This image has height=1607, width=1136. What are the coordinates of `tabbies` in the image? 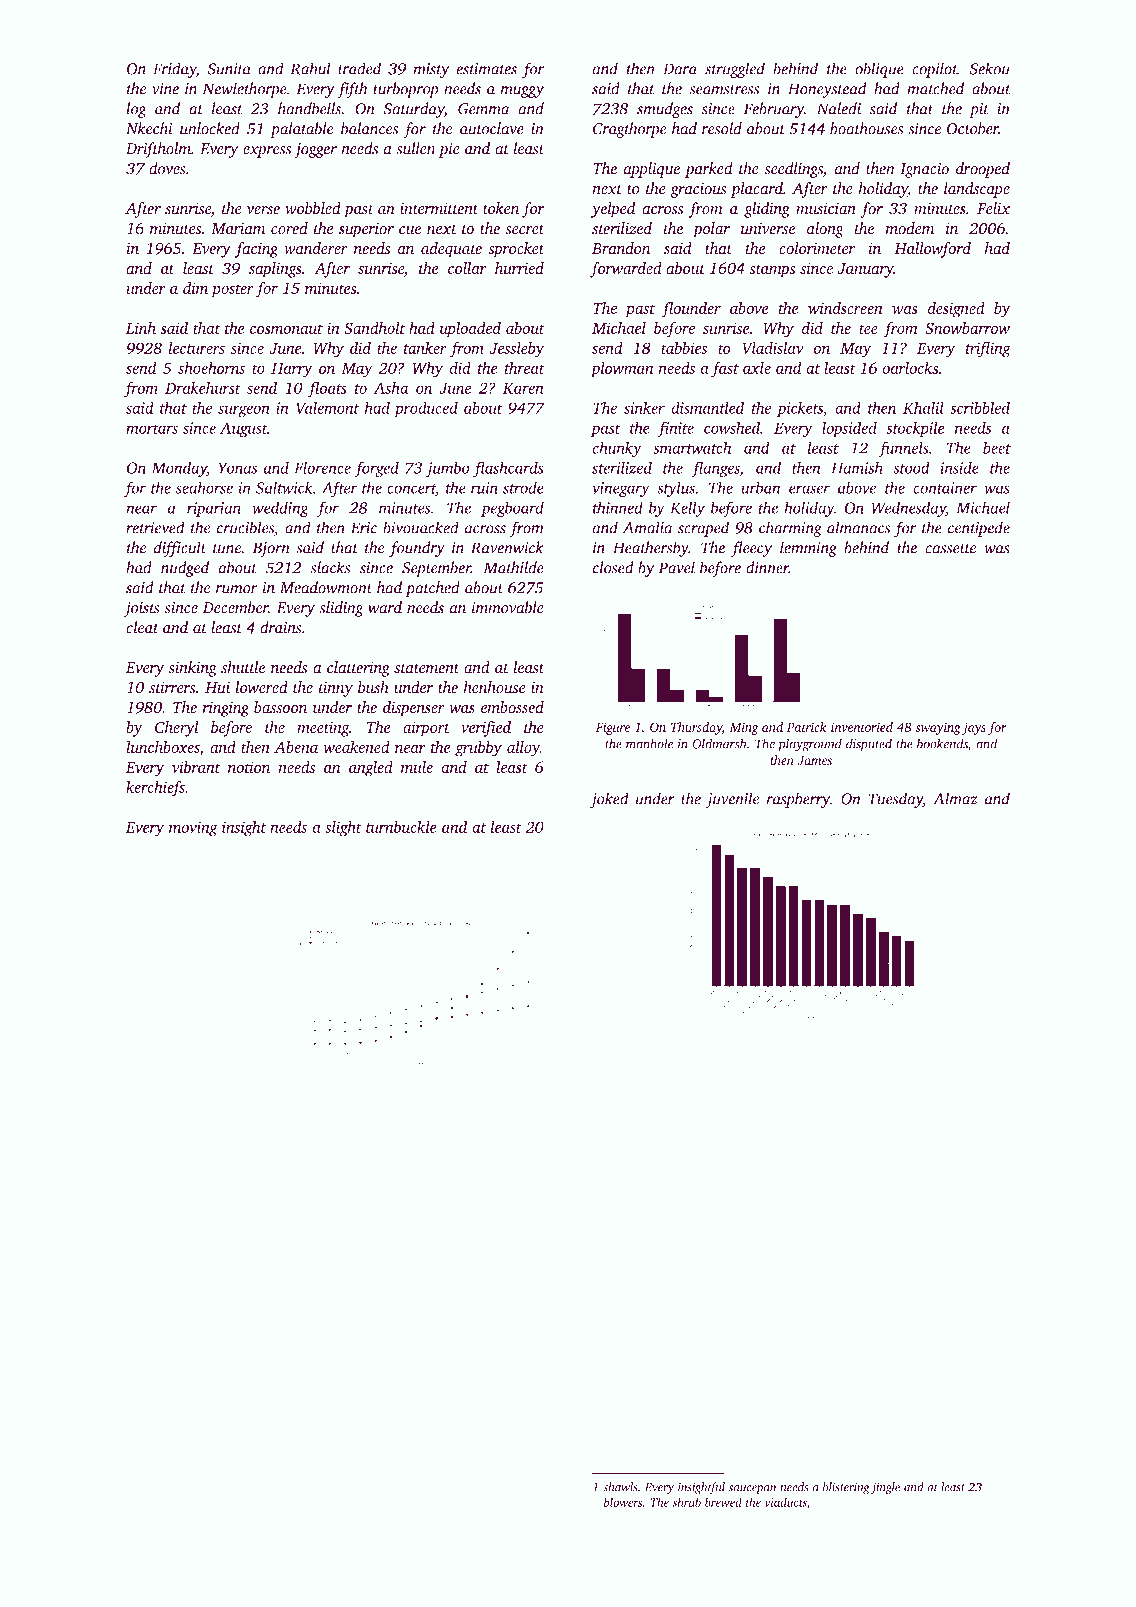 It's located at (684, 347).
